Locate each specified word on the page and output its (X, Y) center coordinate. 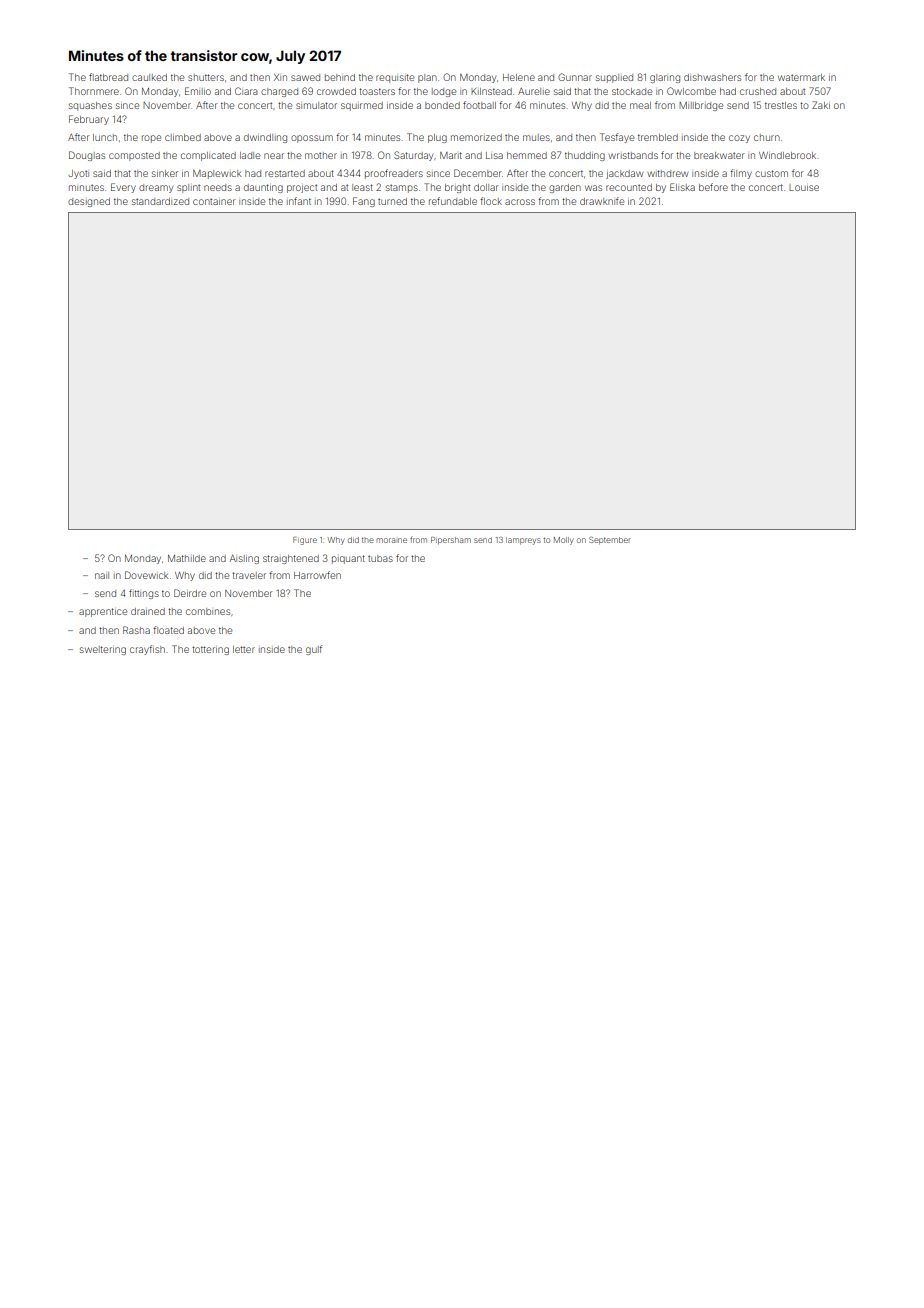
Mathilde (187, 558)
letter (244, 649)
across (520, 202)
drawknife (602, 201)
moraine (391, 540)
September (610, 541)
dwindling (265, 138)
